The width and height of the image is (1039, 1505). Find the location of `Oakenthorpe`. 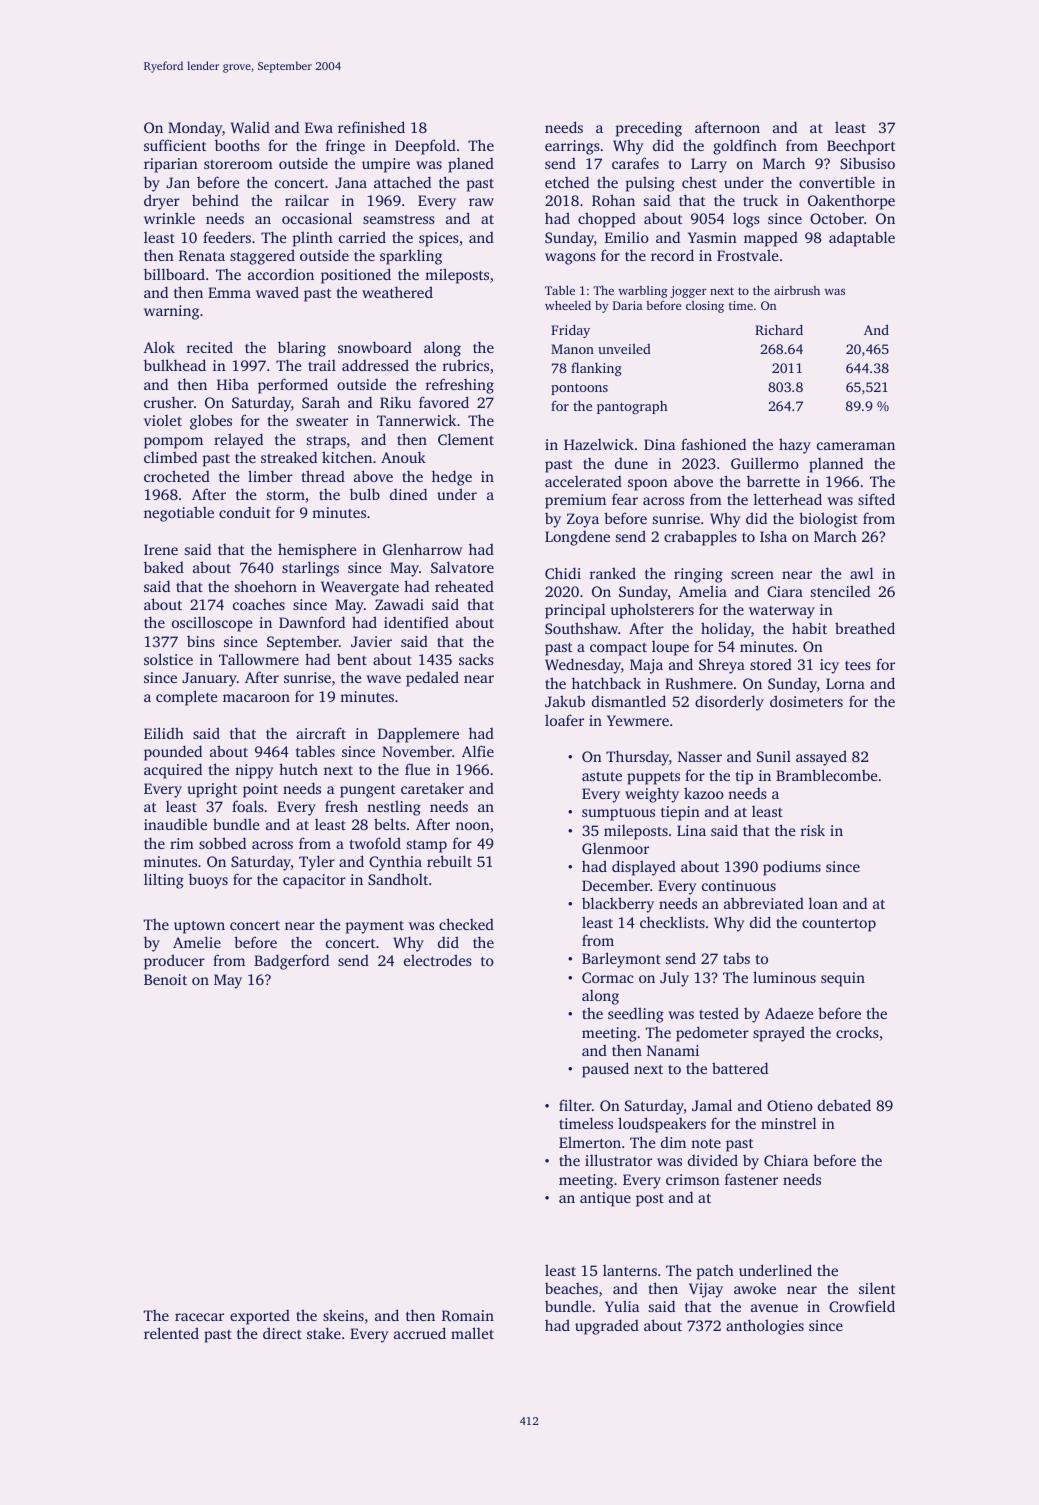

Oakenthorpe is located at coordinates (851, 202).
